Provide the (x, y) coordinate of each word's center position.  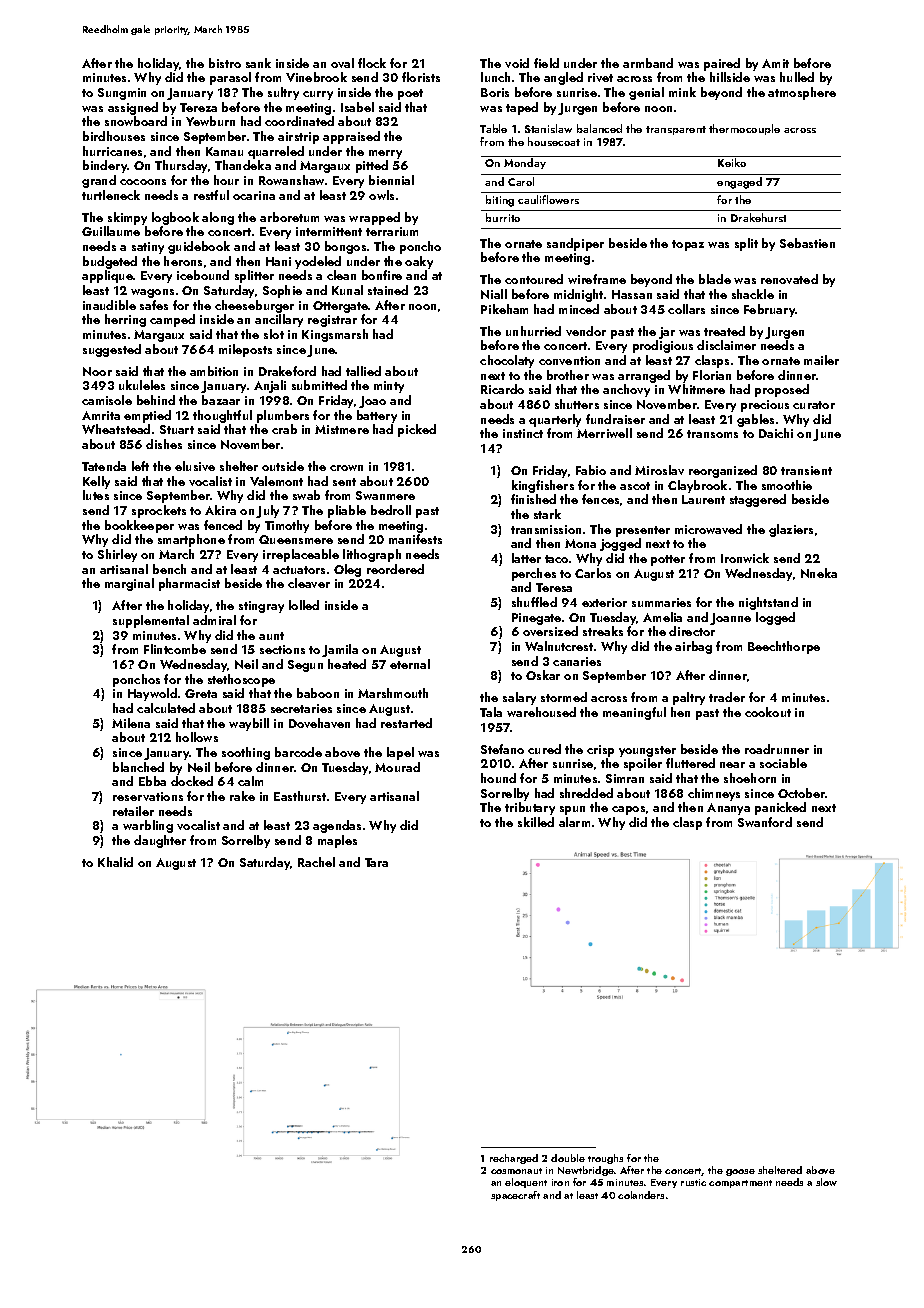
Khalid (115, 862)
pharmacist (189, 584)
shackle (753, 294)
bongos (345, 247)
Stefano (502, 749)
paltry (689, 698)
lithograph (372, 555)
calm (250, 781)
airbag (693, 647)
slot (274, 334)
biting (500, 201)
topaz (688, 245)
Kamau (224, 151)
